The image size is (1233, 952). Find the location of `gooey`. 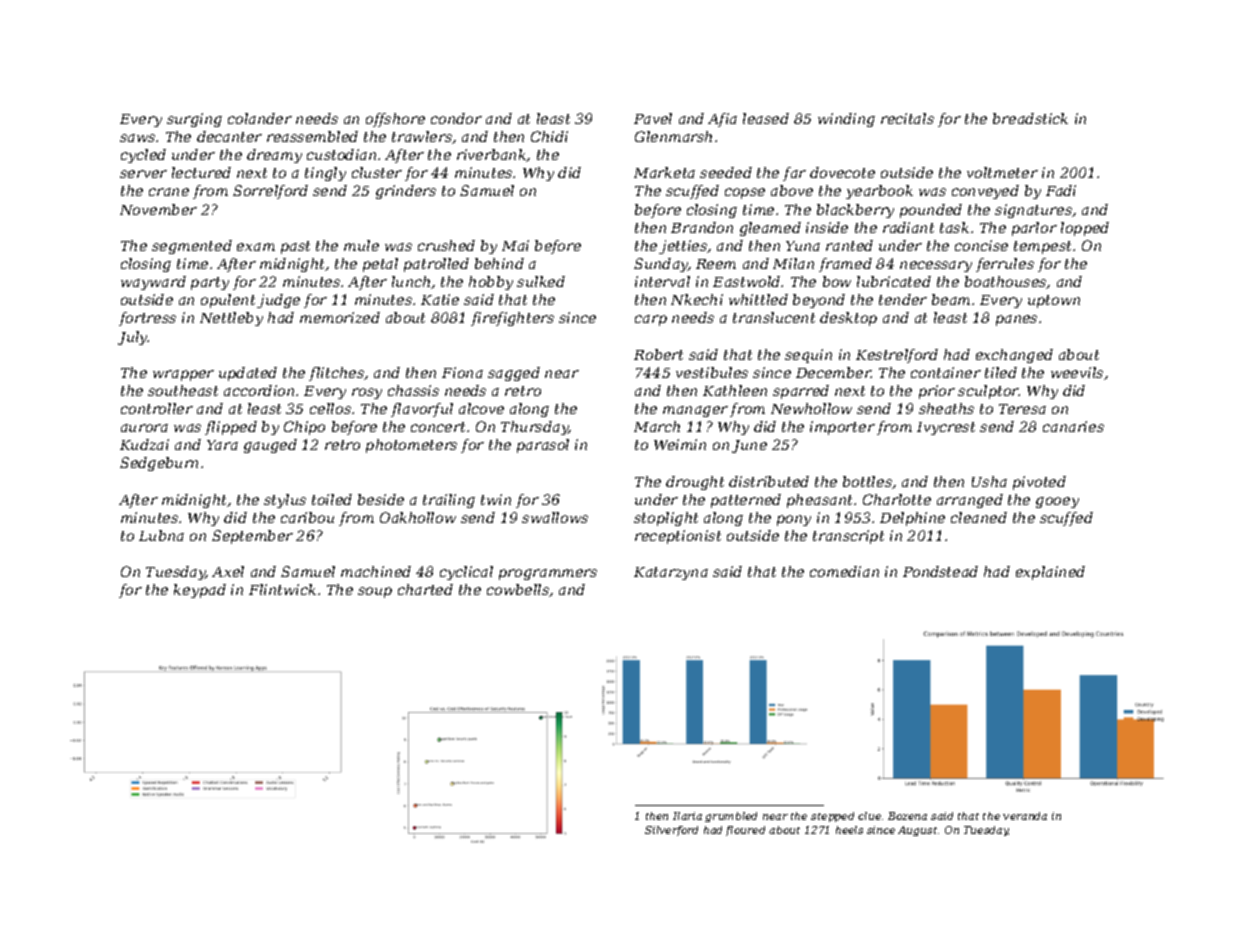

gooey is located at coordinates (1057, 502).
